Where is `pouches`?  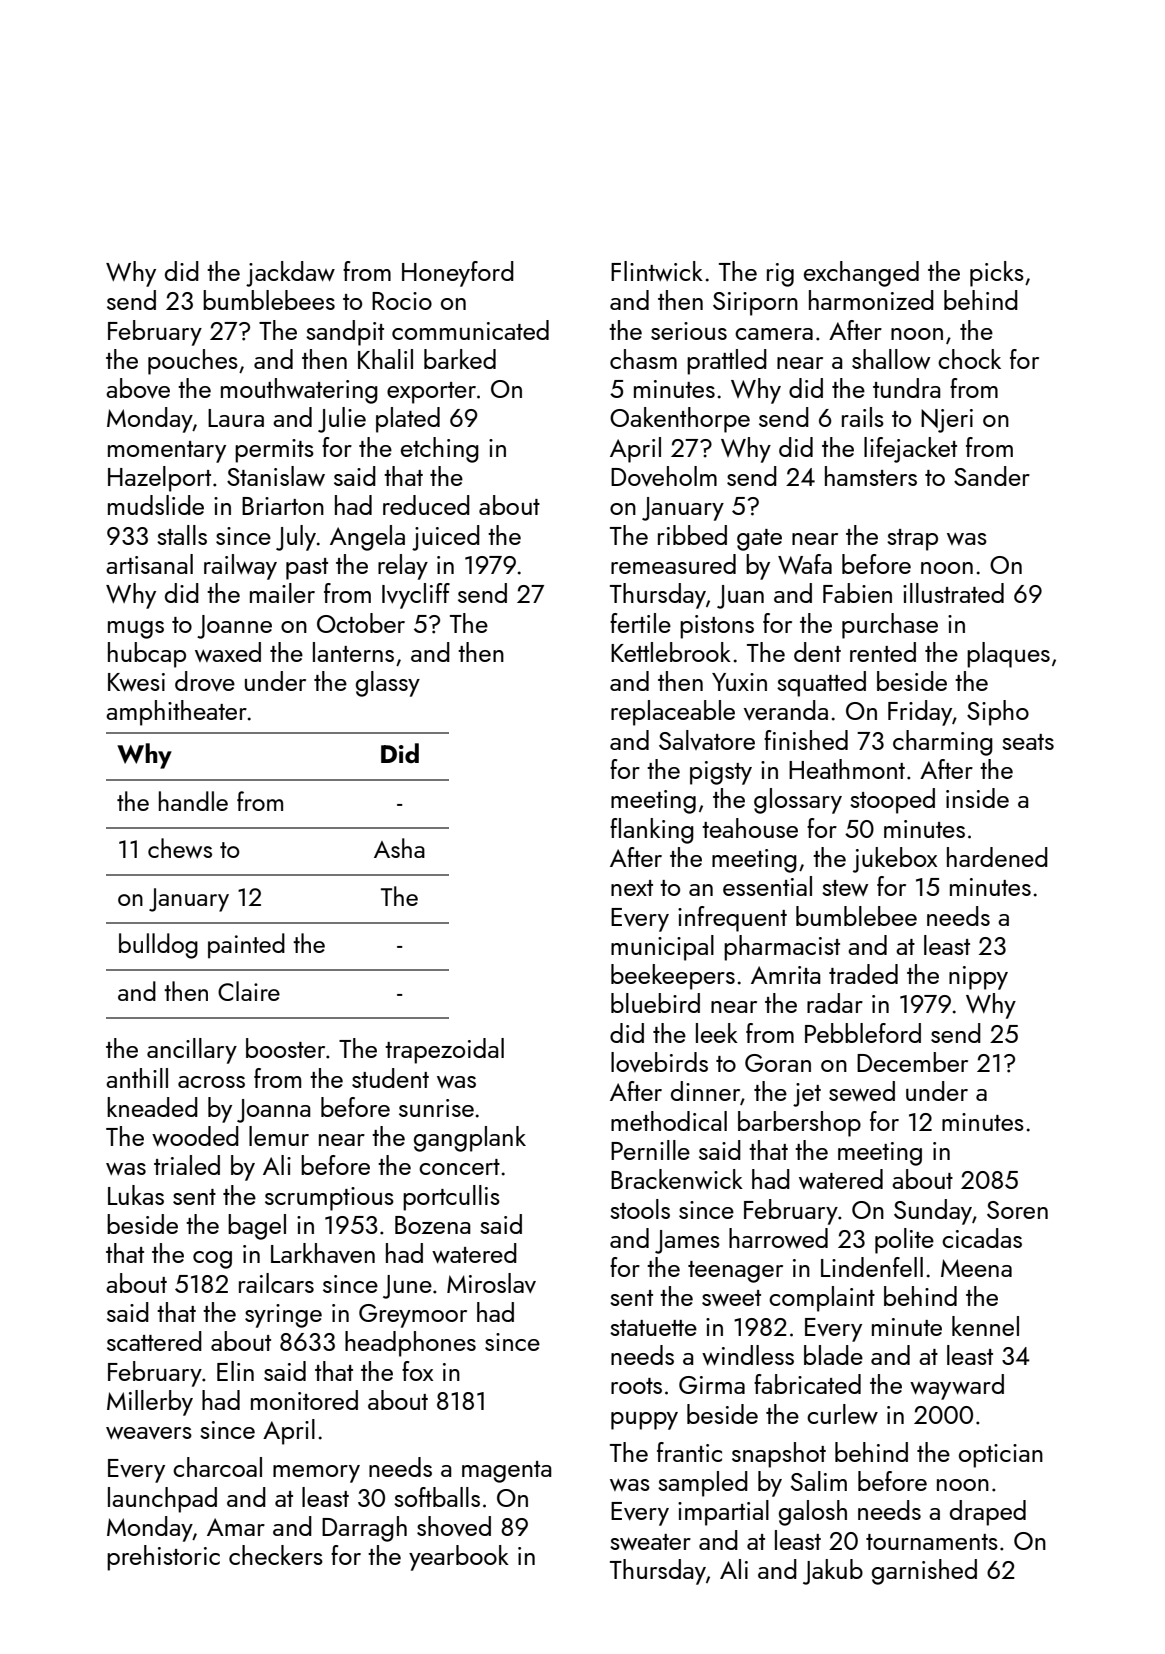
pouches is located at coordinates (193, 362).
